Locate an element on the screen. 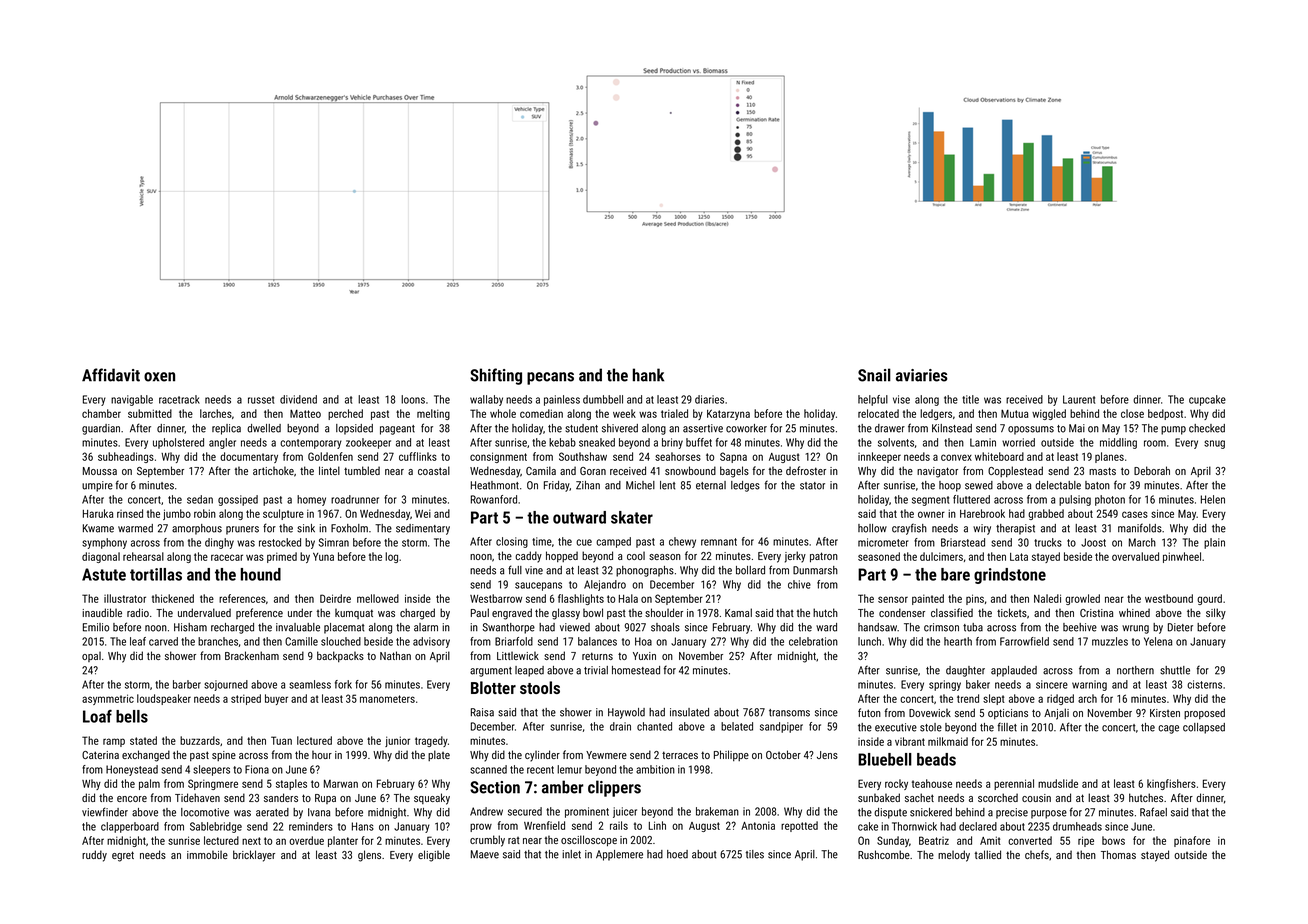 Image resolution: width=1308 pixels, height=924 pixels. fluttered is located at coordinates (971, 499).
